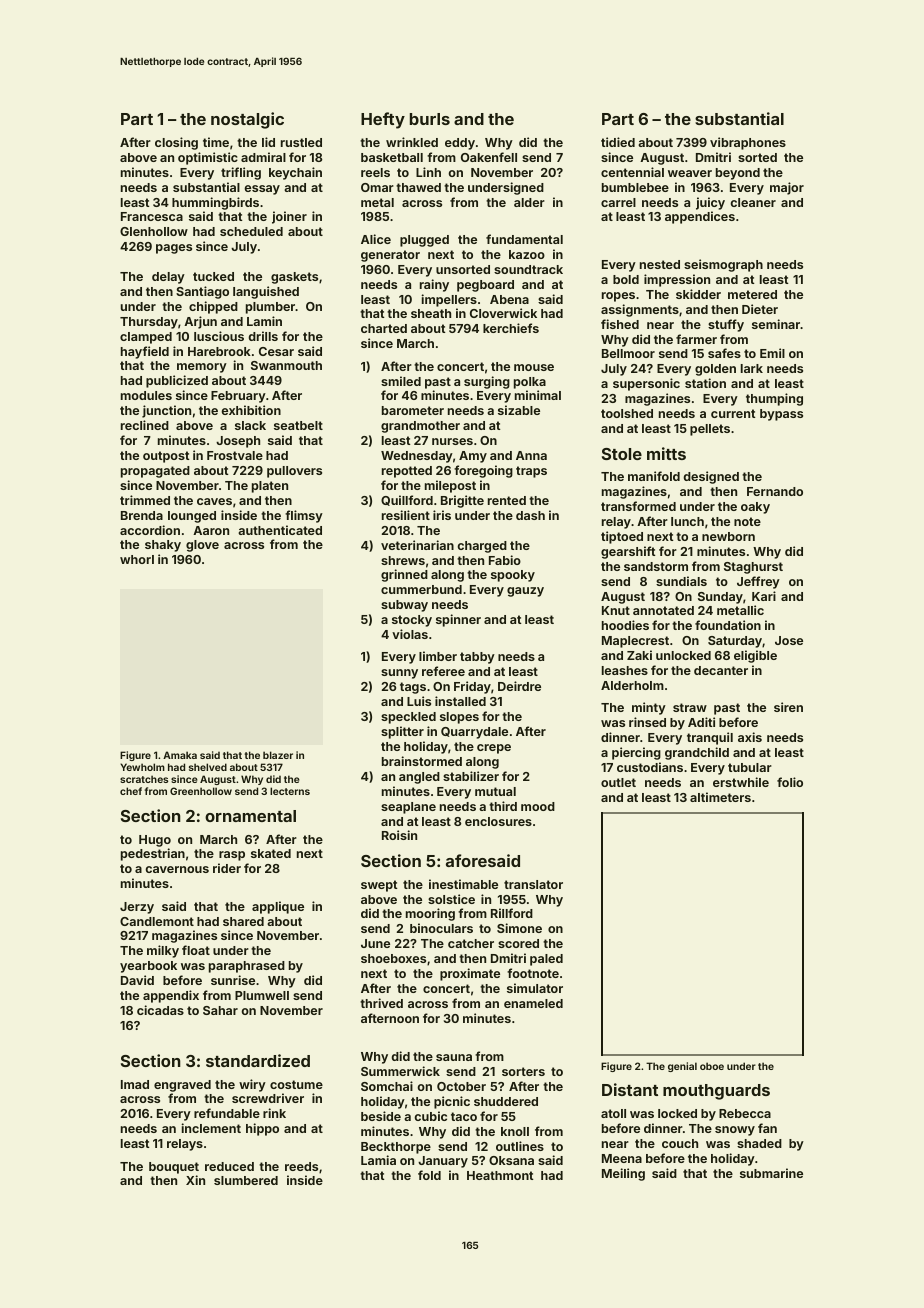  Describe the element at coordinates (413, 410) in the screenshot. I see `barometer` at that location.
